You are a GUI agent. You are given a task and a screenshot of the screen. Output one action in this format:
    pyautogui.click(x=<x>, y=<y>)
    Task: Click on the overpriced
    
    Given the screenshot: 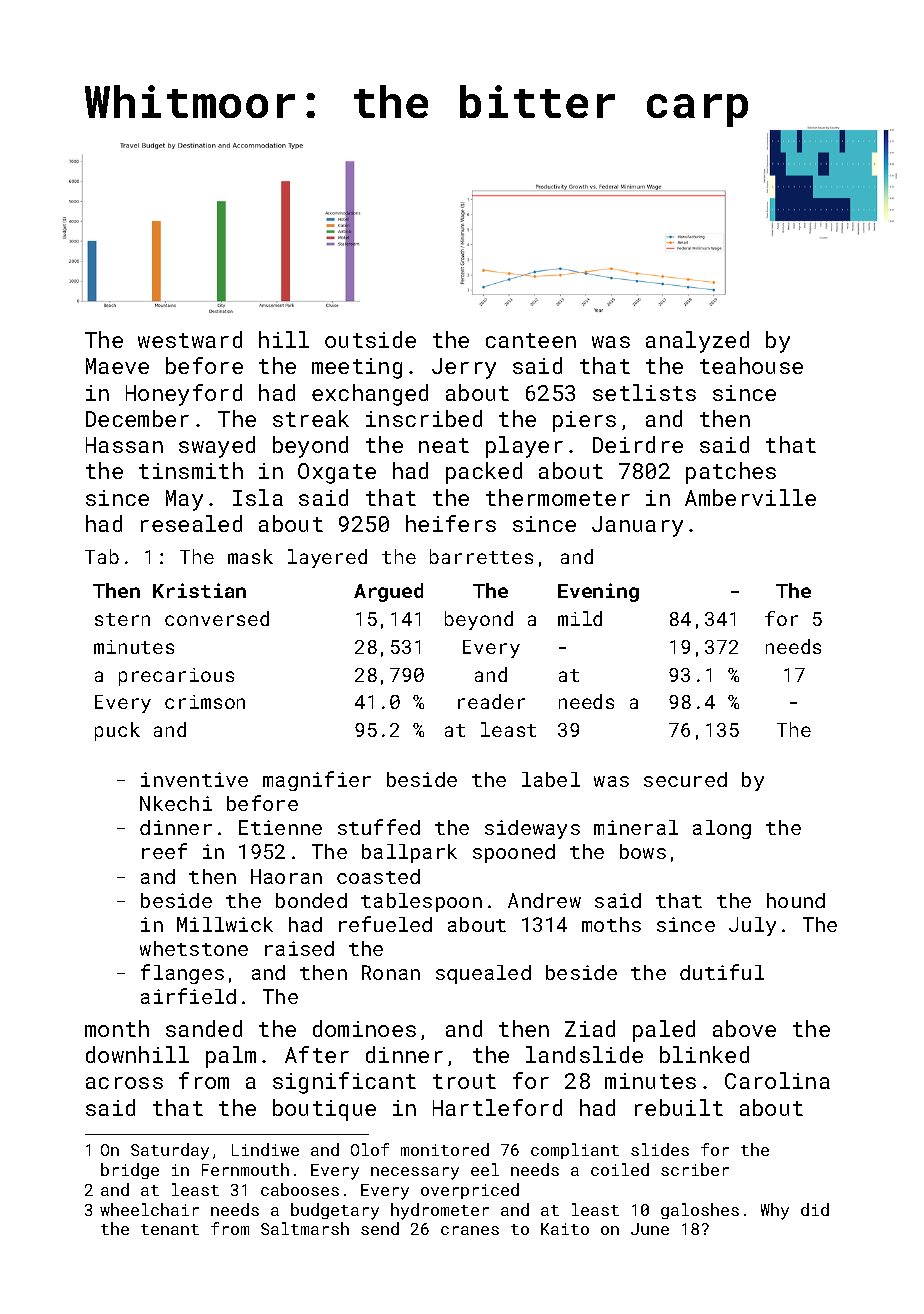 What is the action you would take?
    pyautogui.click(x=470, y=1191)
